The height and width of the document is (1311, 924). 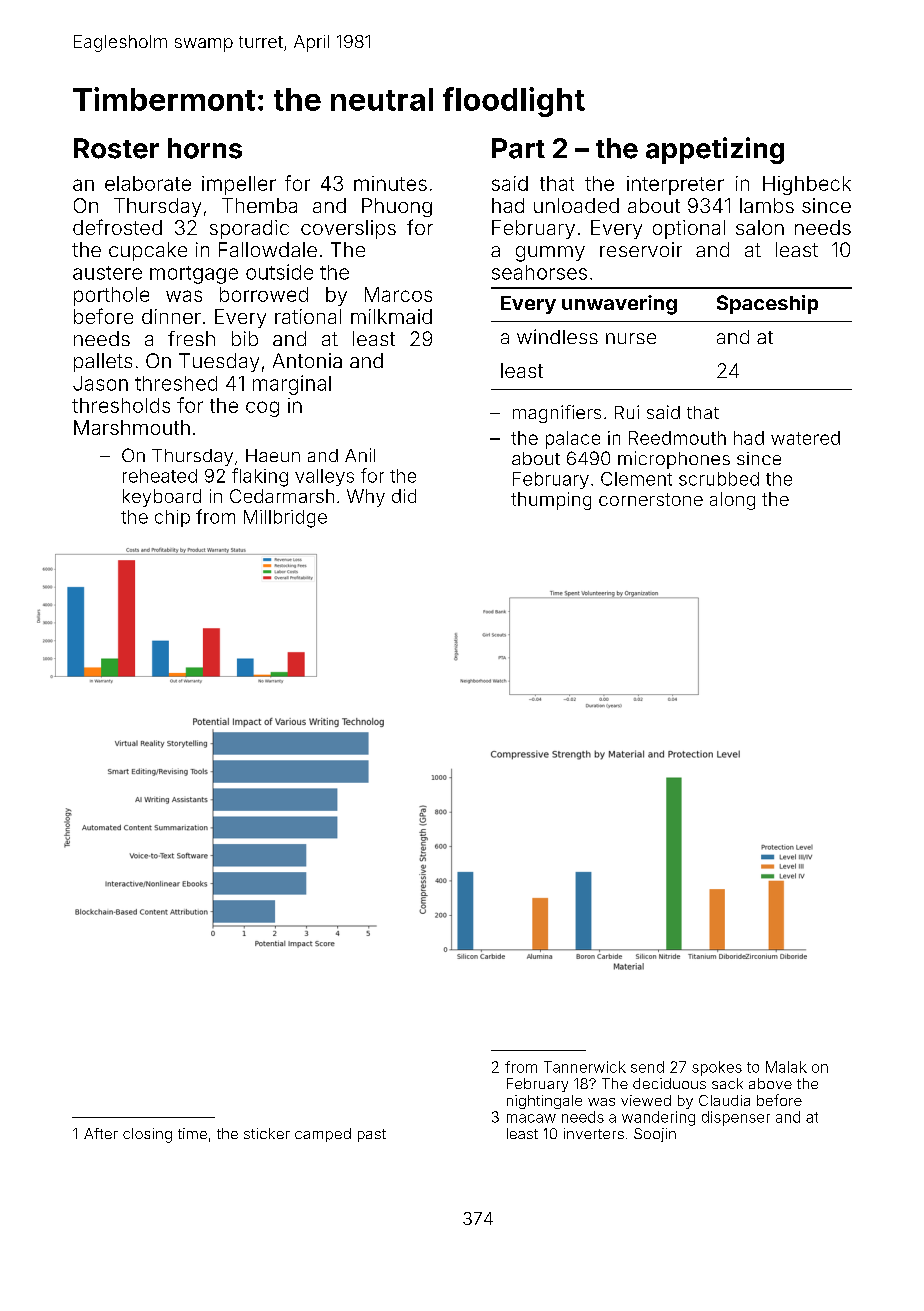 What do you see at coordinates (594, 1133) in the document?
I see `inverters` at bounding box center [594, 1133].
